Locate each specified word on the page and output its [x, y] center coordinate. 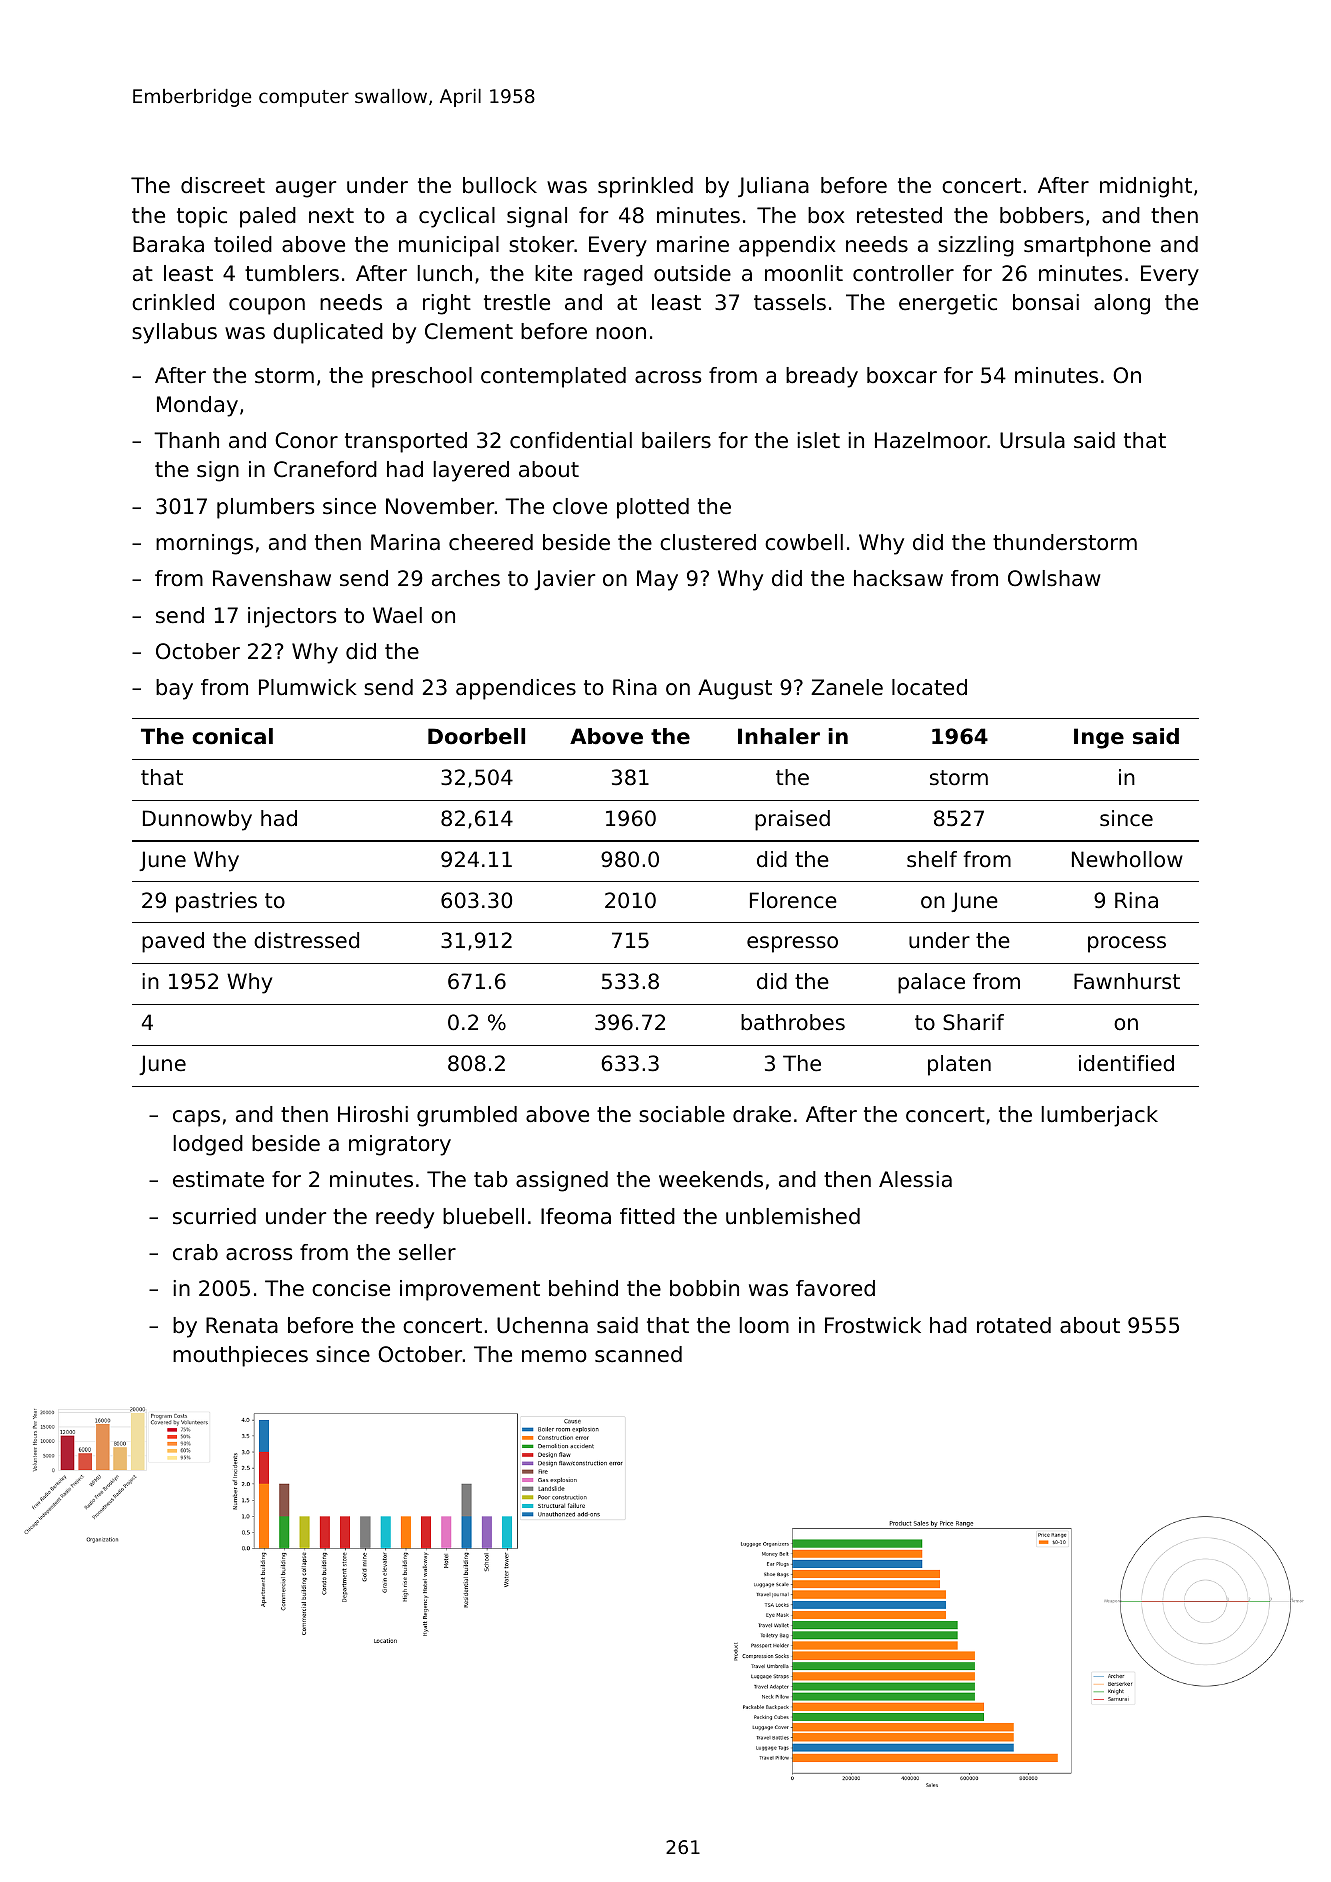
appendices [516, 689]
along [1122, 304]
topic [202, 217]
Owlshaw [1054, 578]
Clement [469, 331]
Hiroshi [373, 1114]
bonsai [1046, 302]
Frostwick [873, 1325]
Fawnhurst [1127, 981]
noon [621, 333]
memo [554, 1356]
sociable [682, 1114]
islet [818, 440]
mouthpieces [240, 1356]
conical [232, 736]
